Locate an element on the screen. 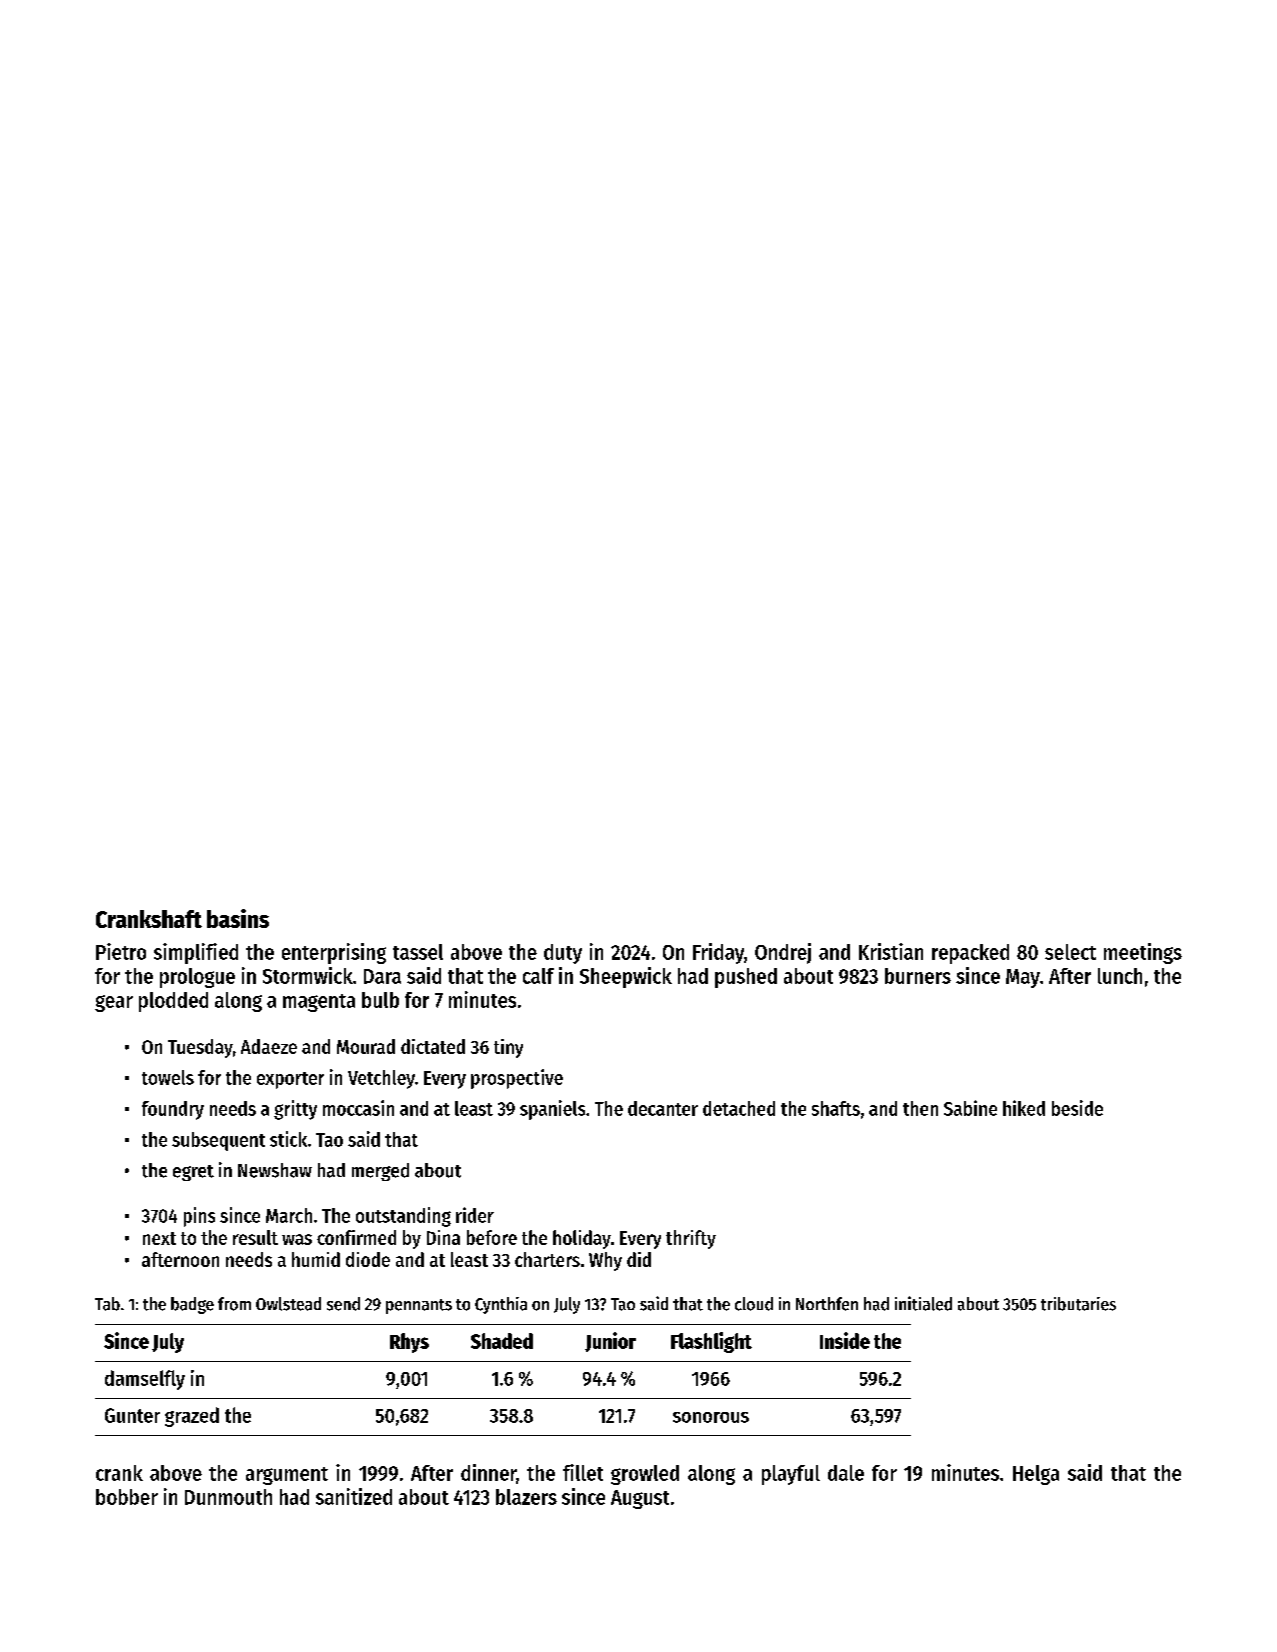 Image resolution: width=1277 pixels, height=1652 pixels. duty is located at coordinates (563, 954).
